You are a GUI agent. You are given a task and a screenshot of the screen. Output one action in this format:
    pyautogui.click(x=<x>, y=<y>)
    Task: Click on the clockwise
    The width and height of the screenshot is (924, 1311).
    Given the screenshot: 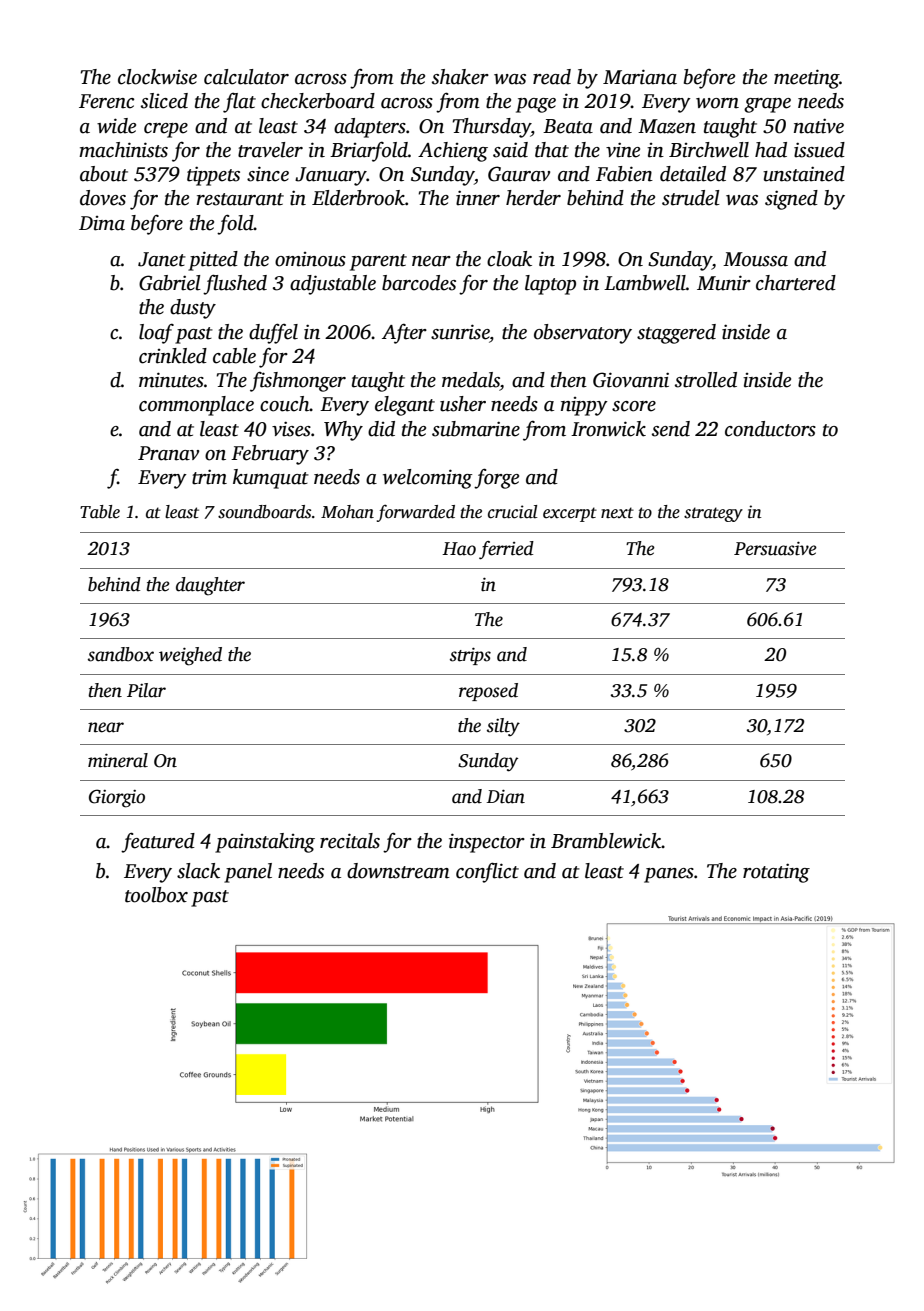 What is the action you would take?
    pyautogui.click(x=157, y=77)
